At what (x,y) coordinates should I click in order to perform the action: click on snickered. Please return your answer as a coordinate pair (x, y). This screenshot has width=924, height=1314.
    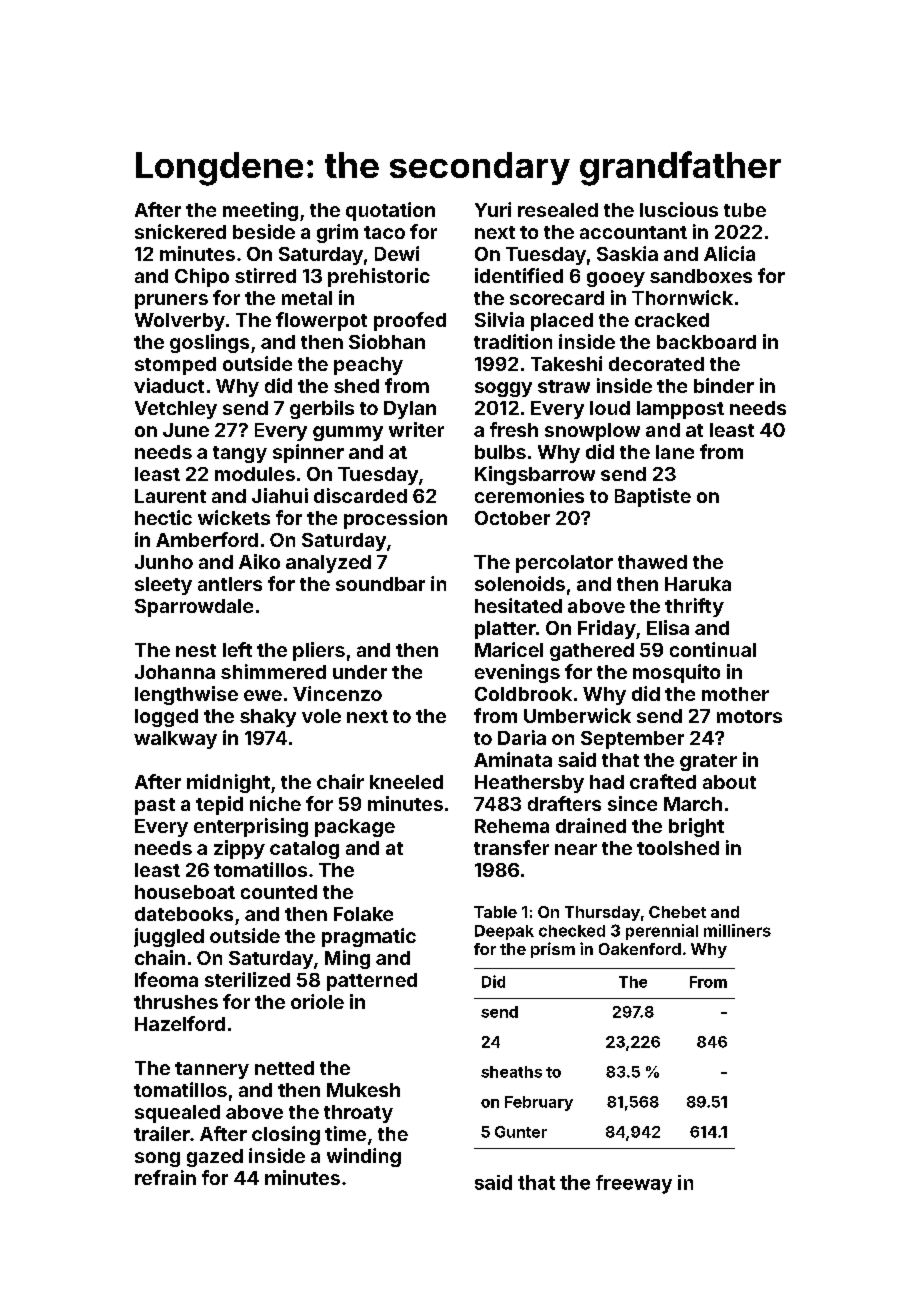
    Looking at the image, I should click on (180, 231).
